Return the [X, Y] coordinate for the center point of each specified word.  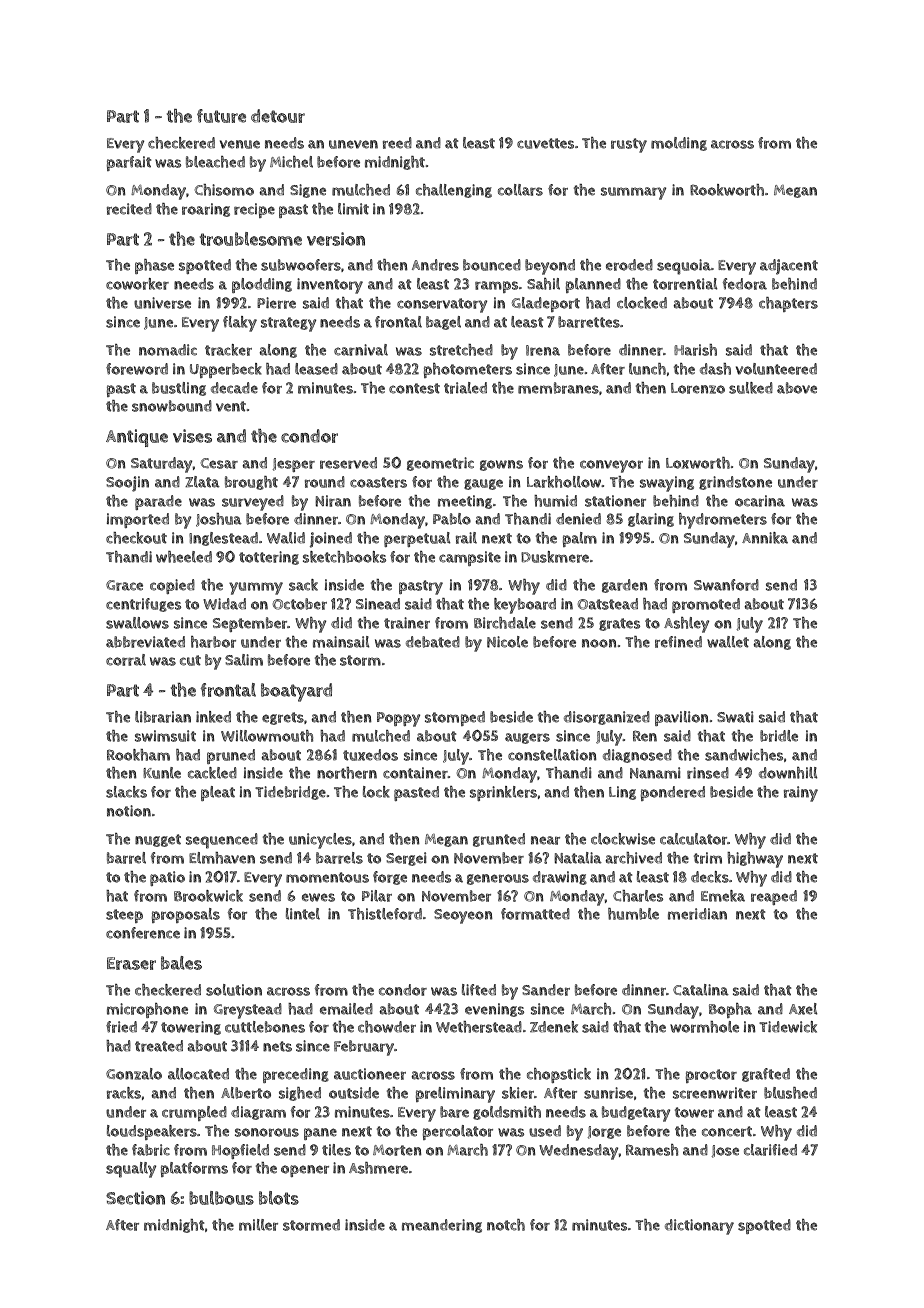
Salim [244, 660]
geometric [440, 464]
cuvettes [545, 143]
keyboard [525, 606]
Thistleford [385, 914]
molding [679, 144]
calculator [693, 839]
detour [278, 116]
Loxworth [698, 463]
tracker [228, 350]
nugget [158, 840]
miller [258, 1225]
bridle [779, 736]
